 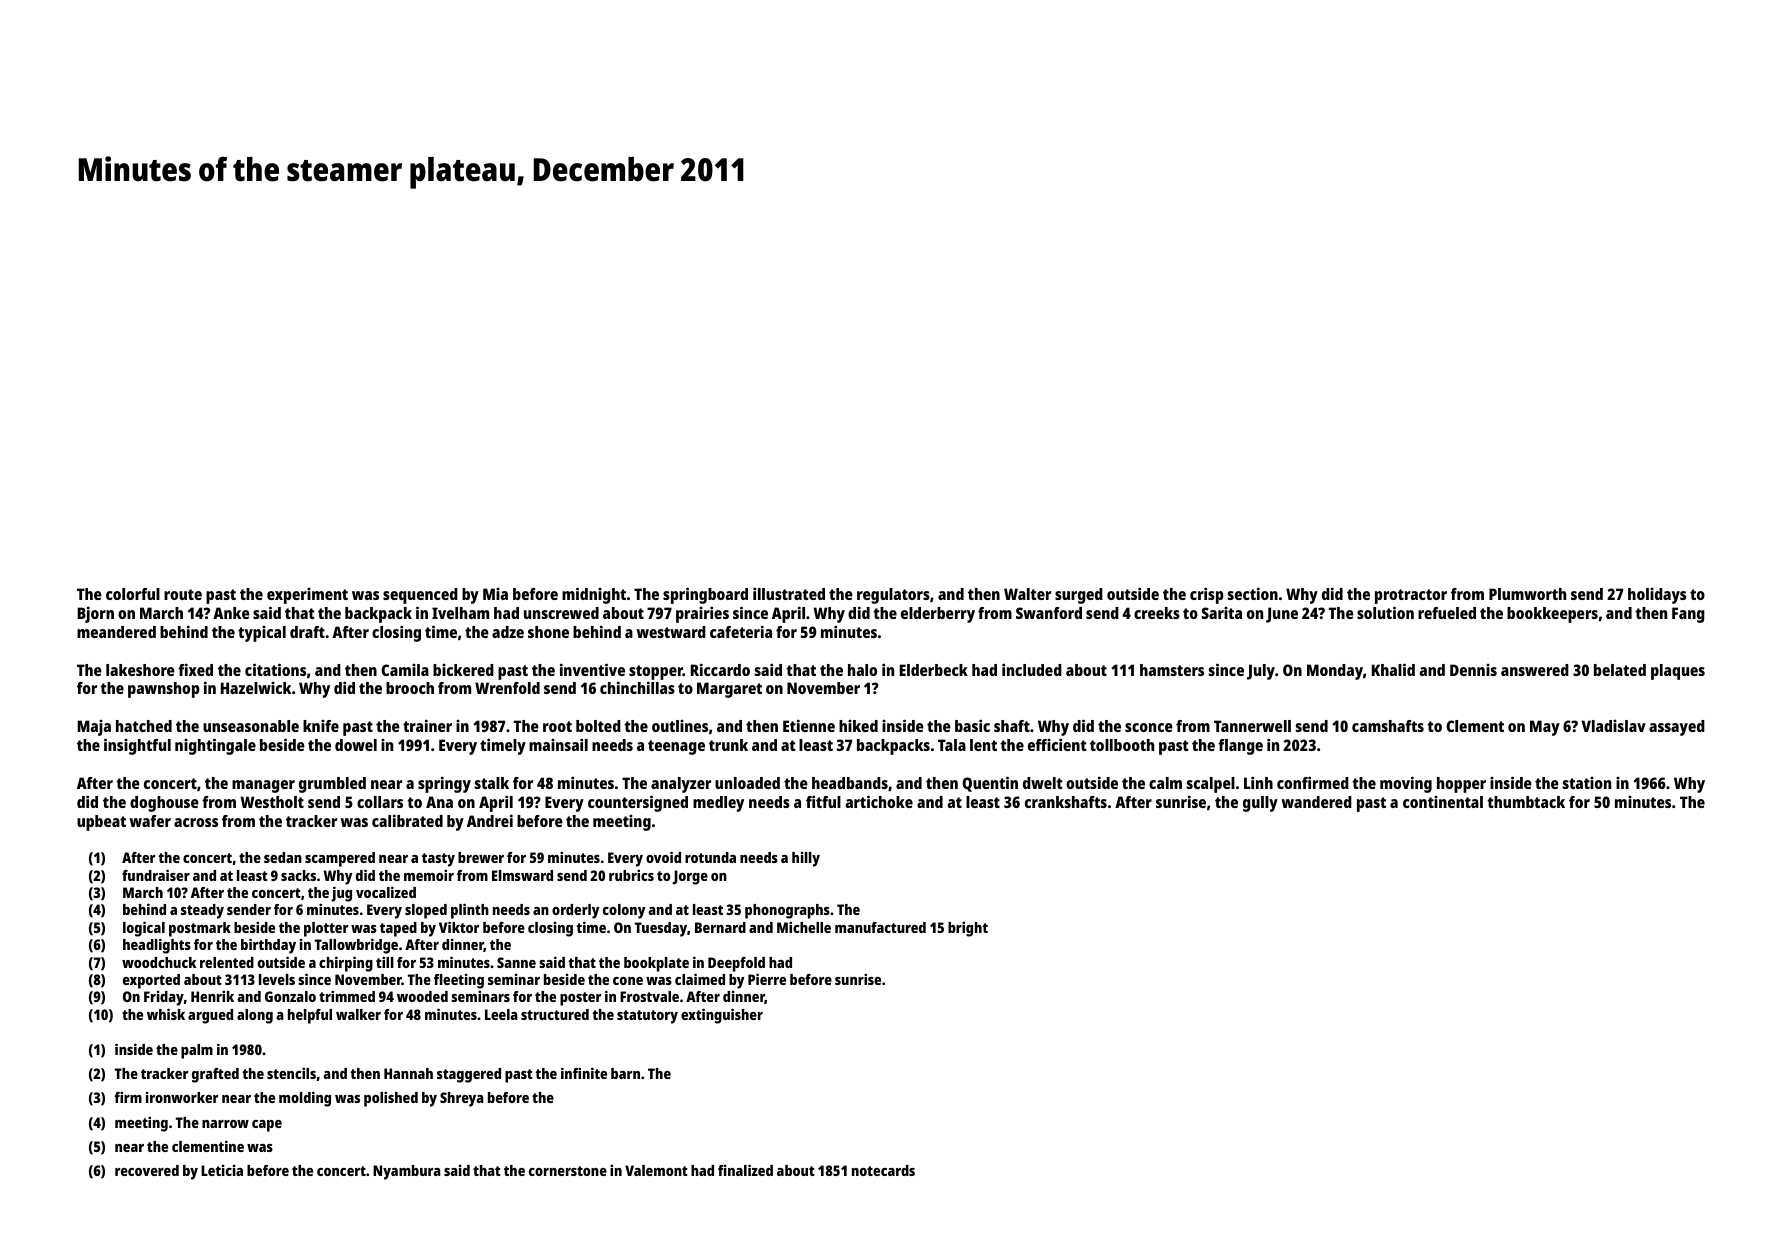 What do you see at coordinates (1527, 594) in the screenshot?
I see `Plumworth` at bounding box center [1527, 594].
